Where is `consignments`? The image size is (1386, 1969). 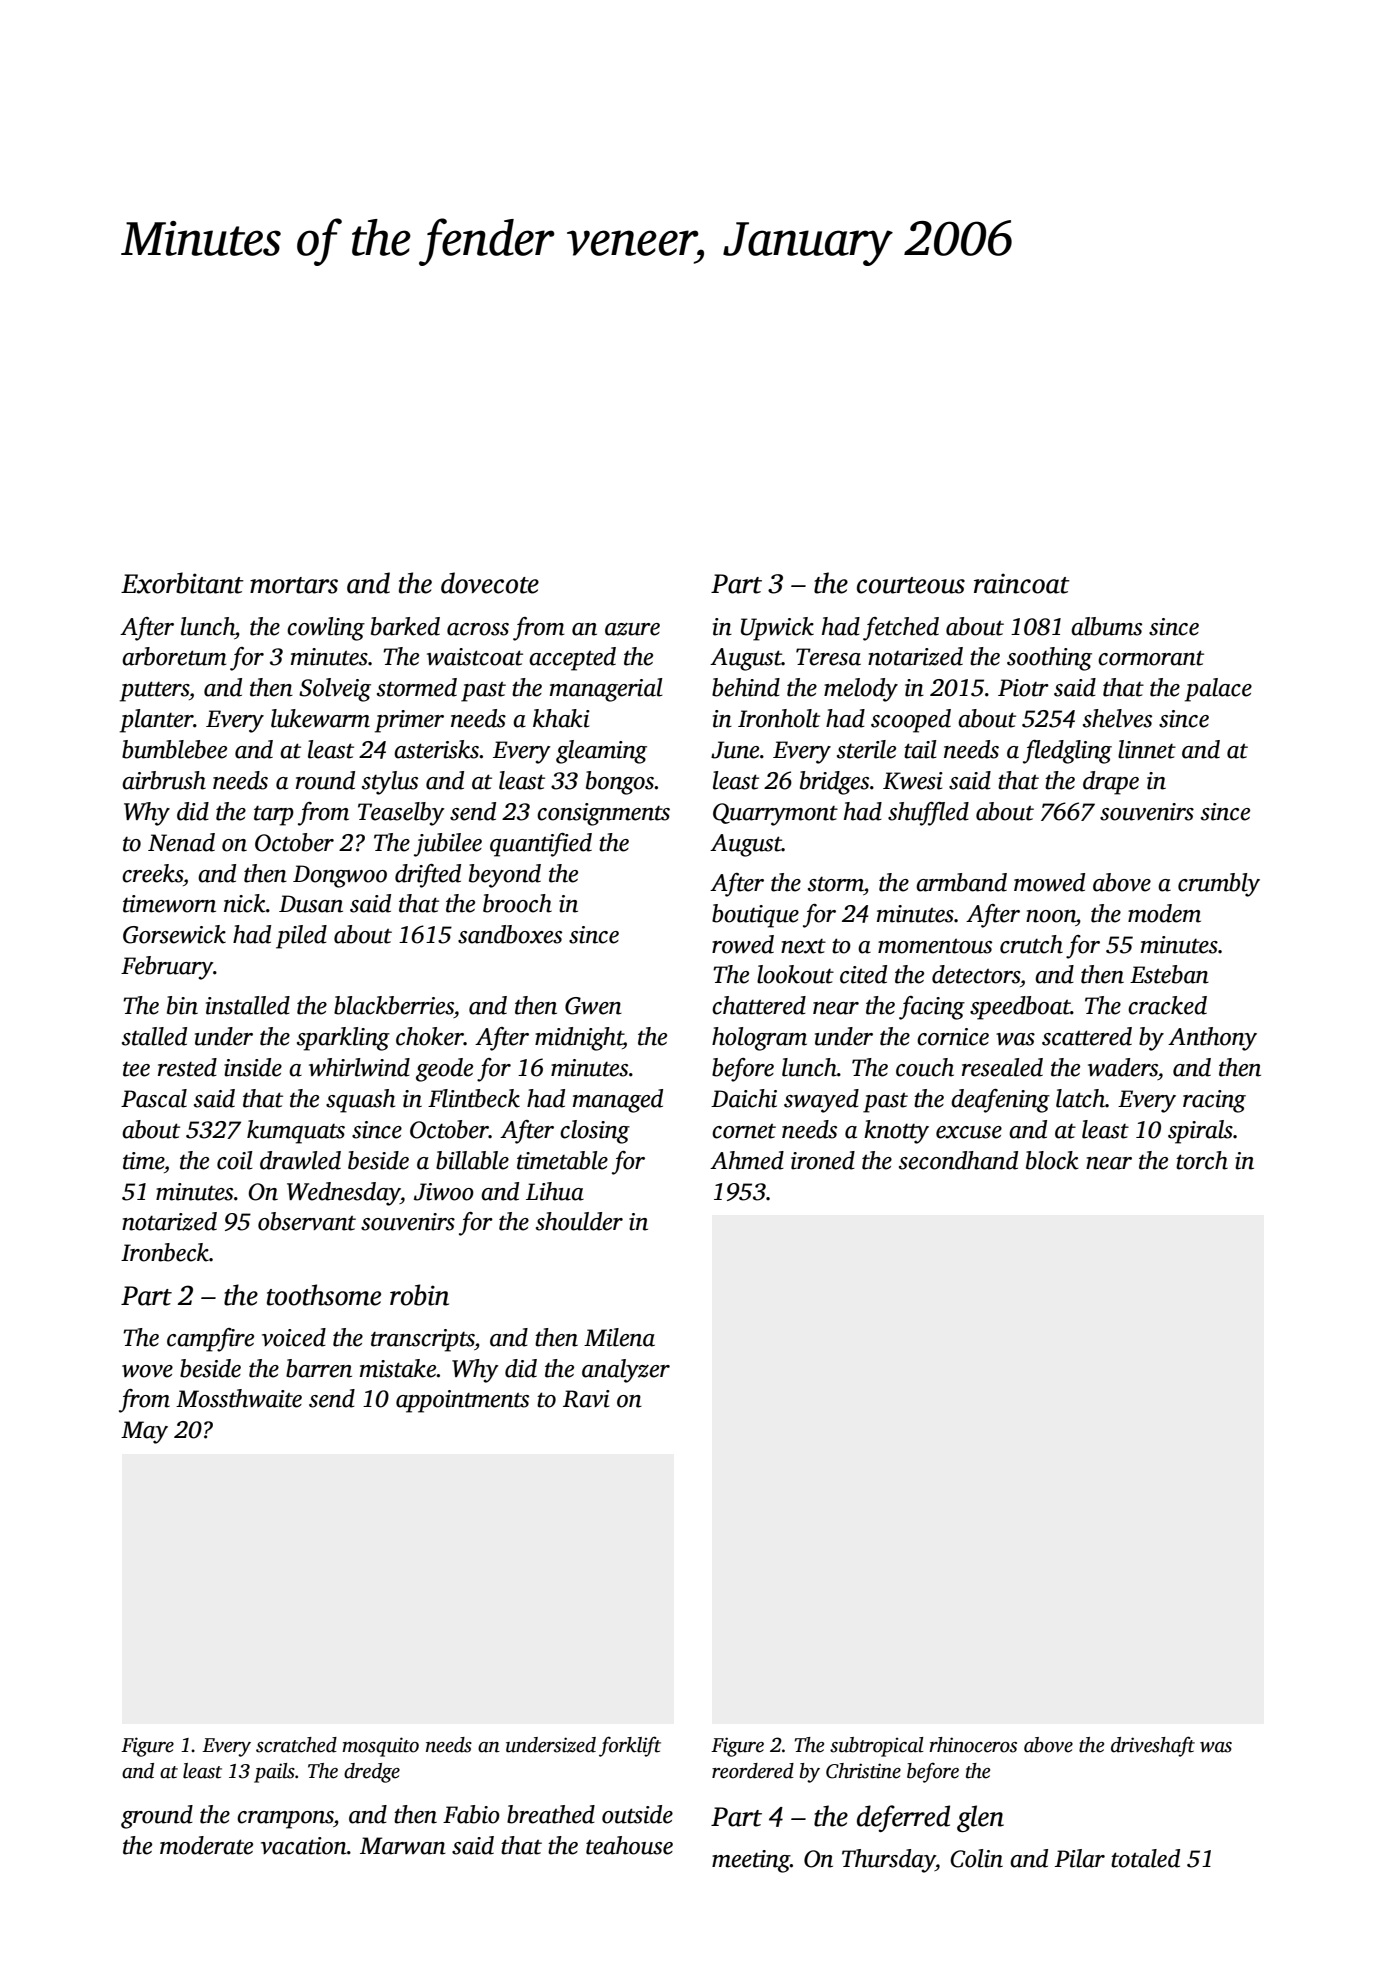
consignments is located at coordinates (603, 814).
